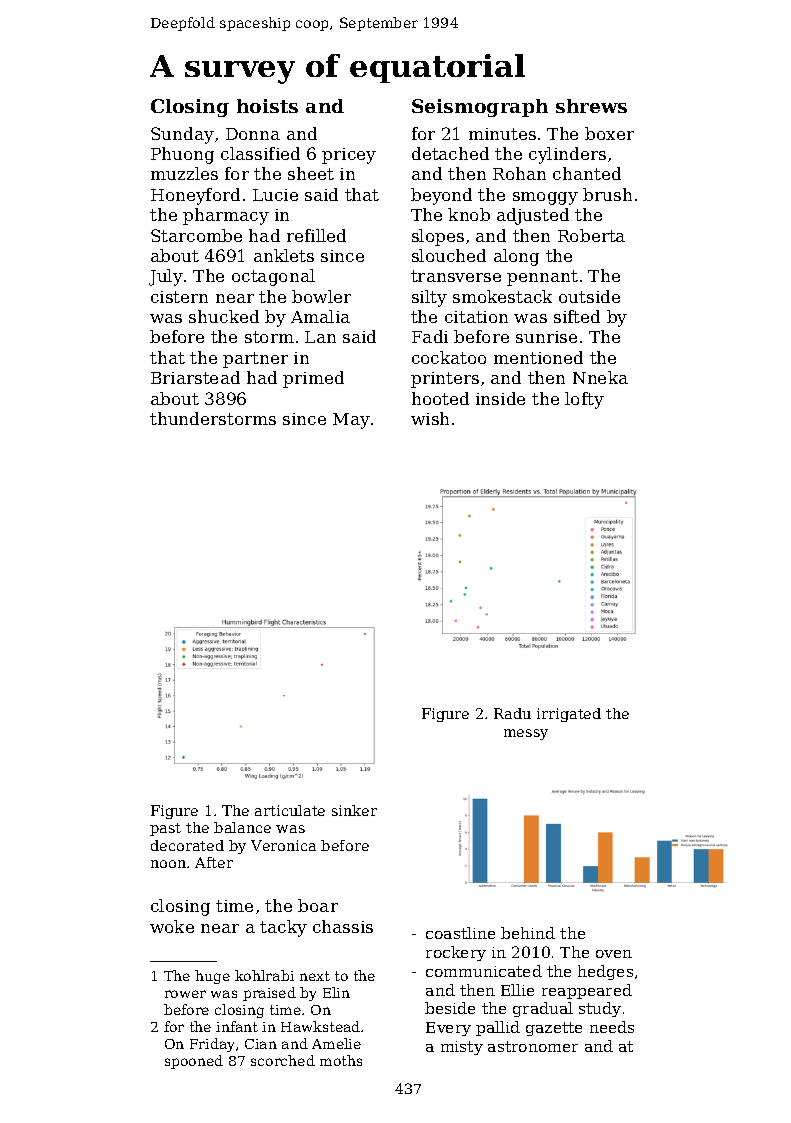  I want to click on oven, so click(614, 954).
